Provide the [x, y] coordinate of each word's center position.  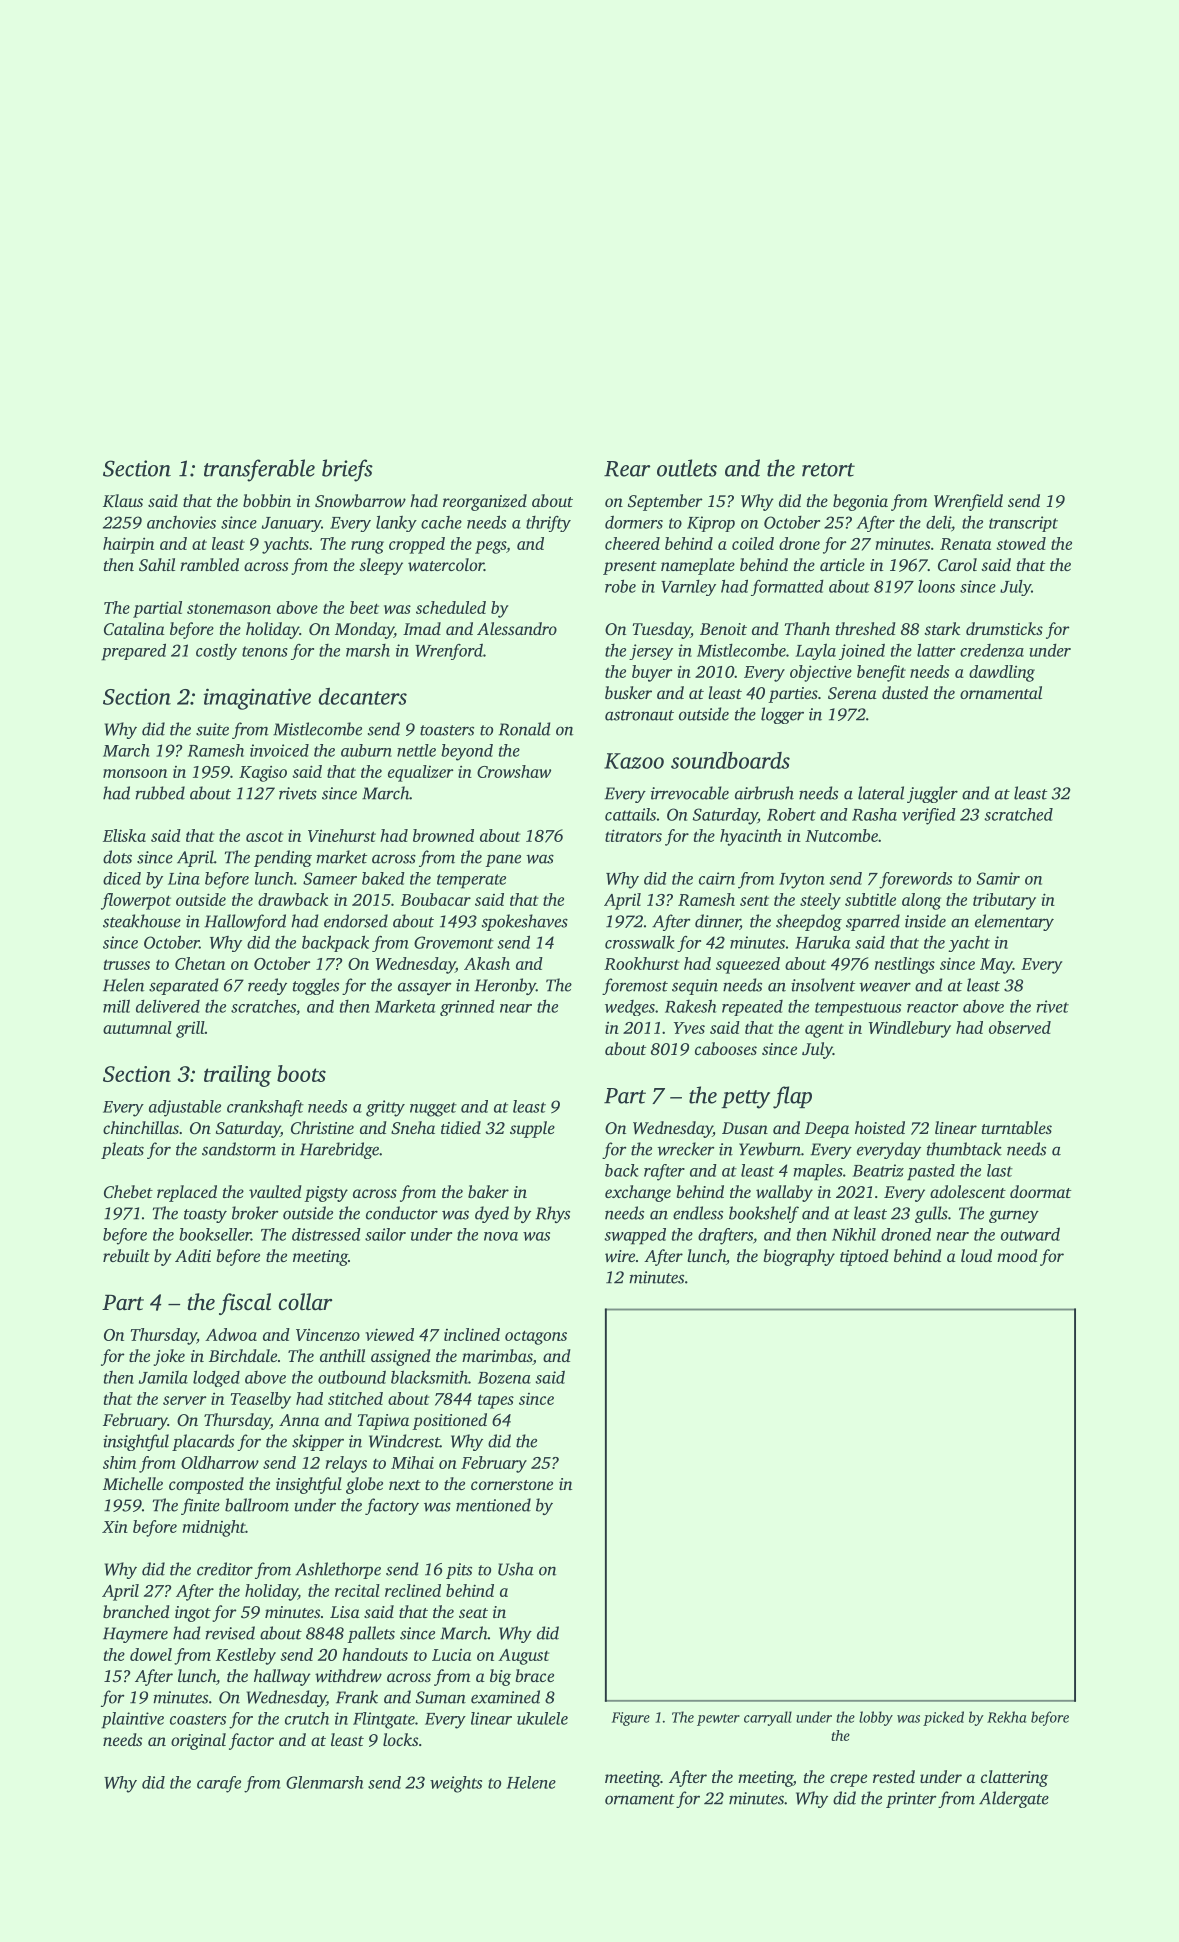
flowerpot [136, 901]
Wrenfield [968, 502]
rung [367, 547]
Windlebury [910, 1029]
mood [1017, 1255]
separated [183, 986]
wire [620, 1256]
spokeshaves [525, 922]
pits [459, 1571]
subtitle [870, 899]
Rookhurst [642, 963]
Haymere [135, 1635]
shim [119, 1462]
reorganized [485, 502]
